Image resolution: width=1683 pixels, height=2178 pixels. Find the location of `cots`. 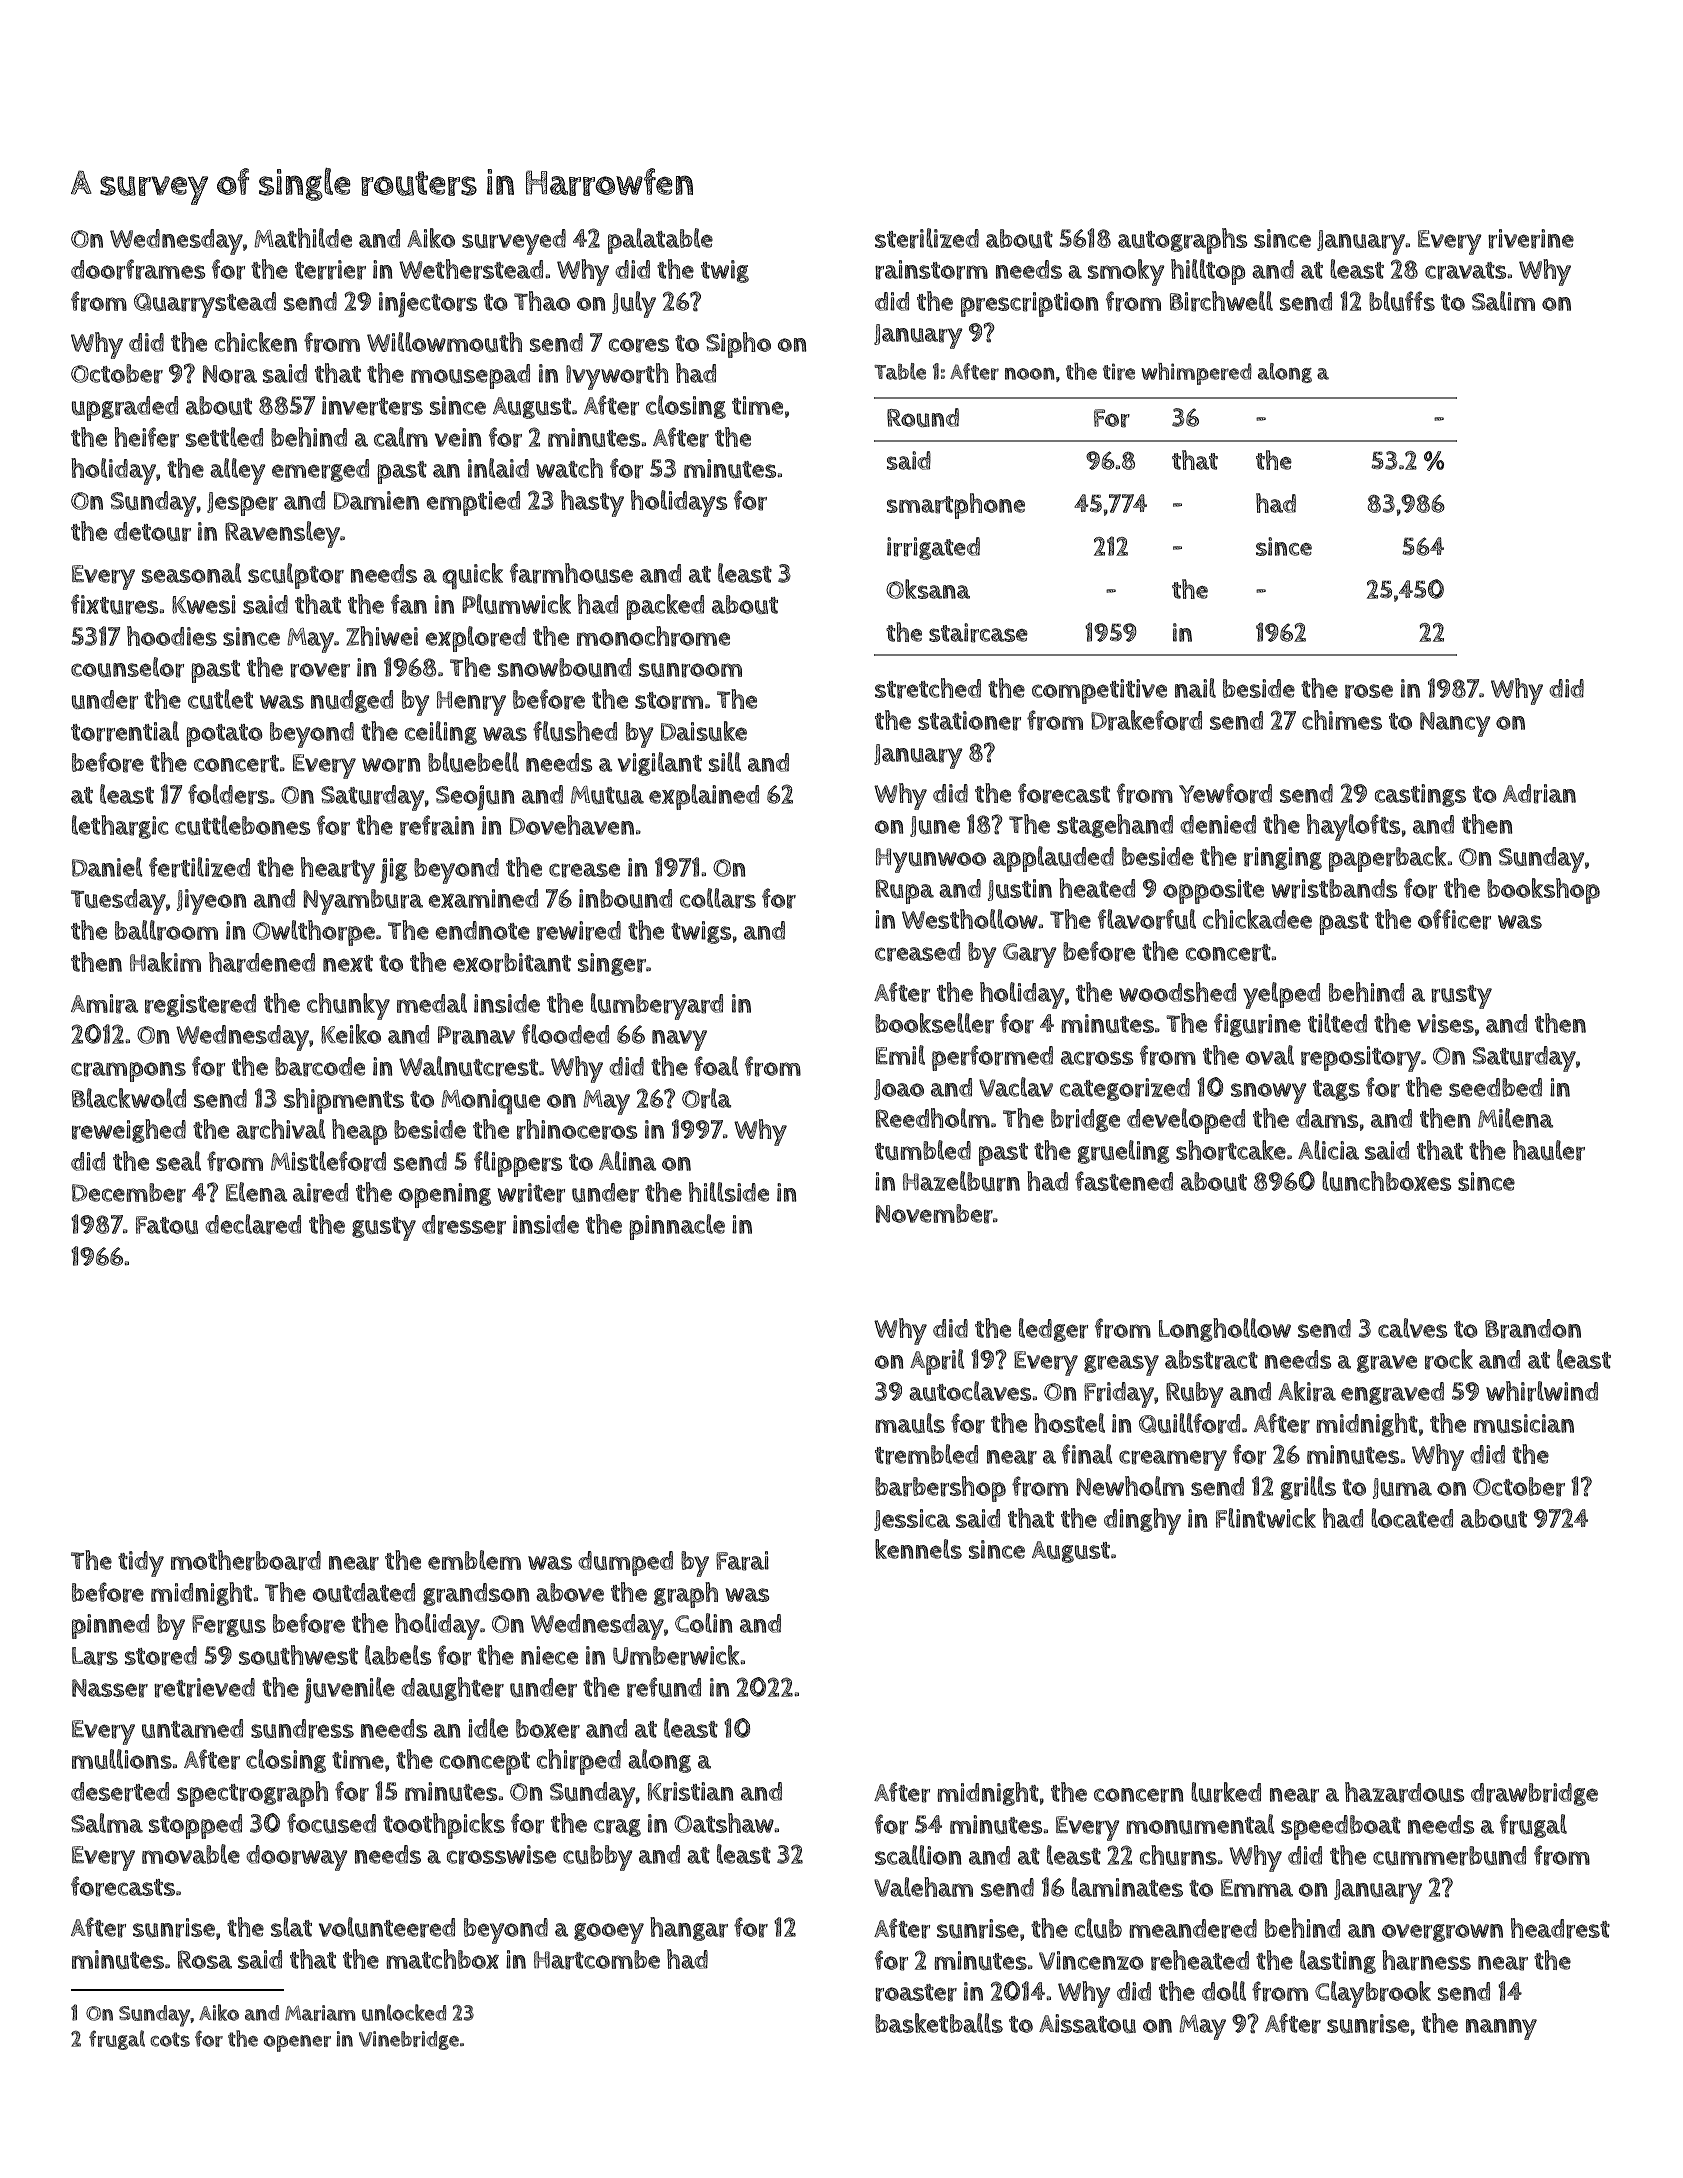

cots is located at coordinates (170, 2039).
